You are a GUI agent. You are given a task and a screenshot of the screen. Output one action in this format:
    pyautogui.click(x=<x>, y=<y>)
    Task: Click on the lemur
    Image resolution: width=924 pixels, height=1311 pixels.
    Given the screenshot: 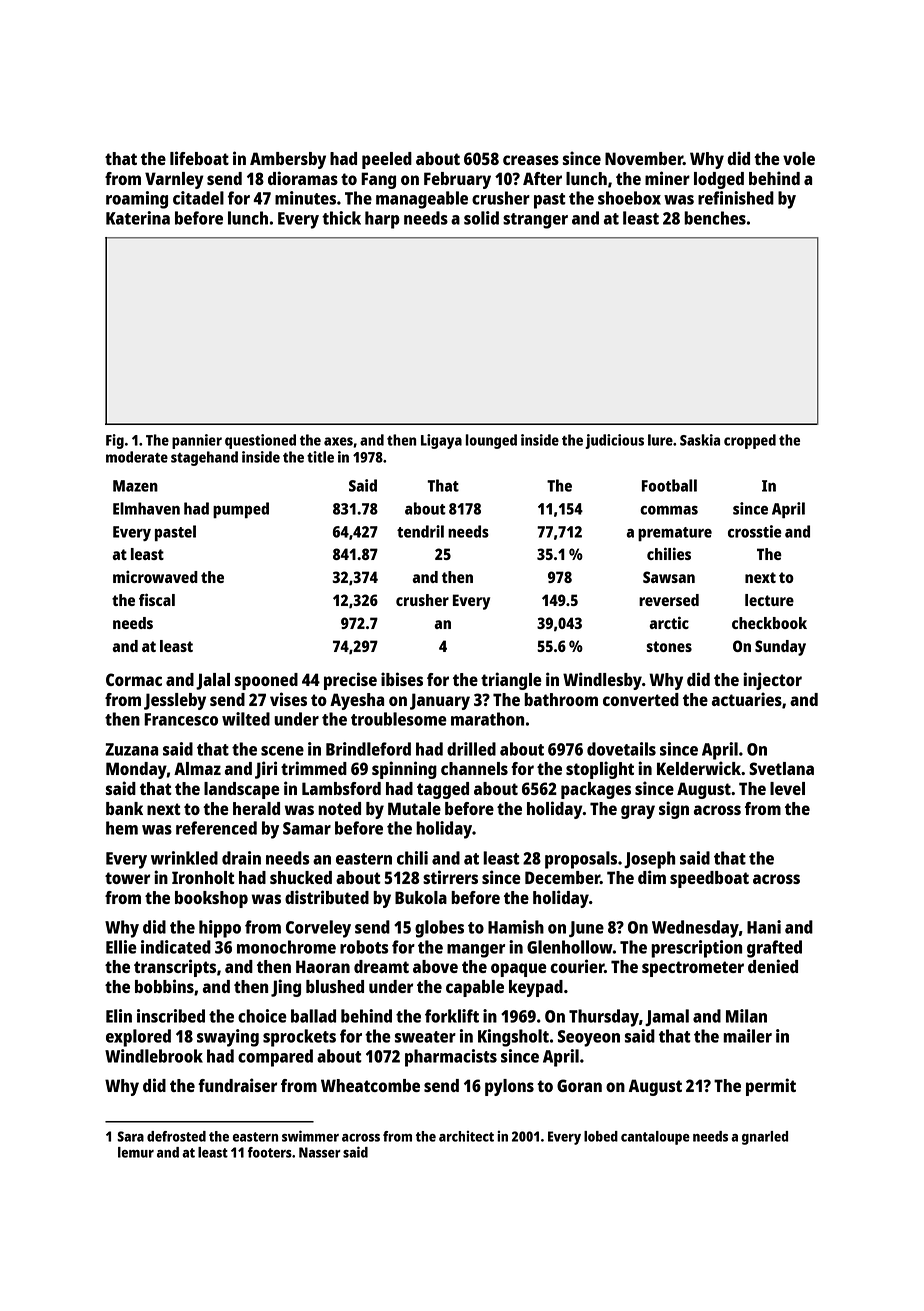 What is the action you would take?
    pyautogui.click(x=136, y=1152)
